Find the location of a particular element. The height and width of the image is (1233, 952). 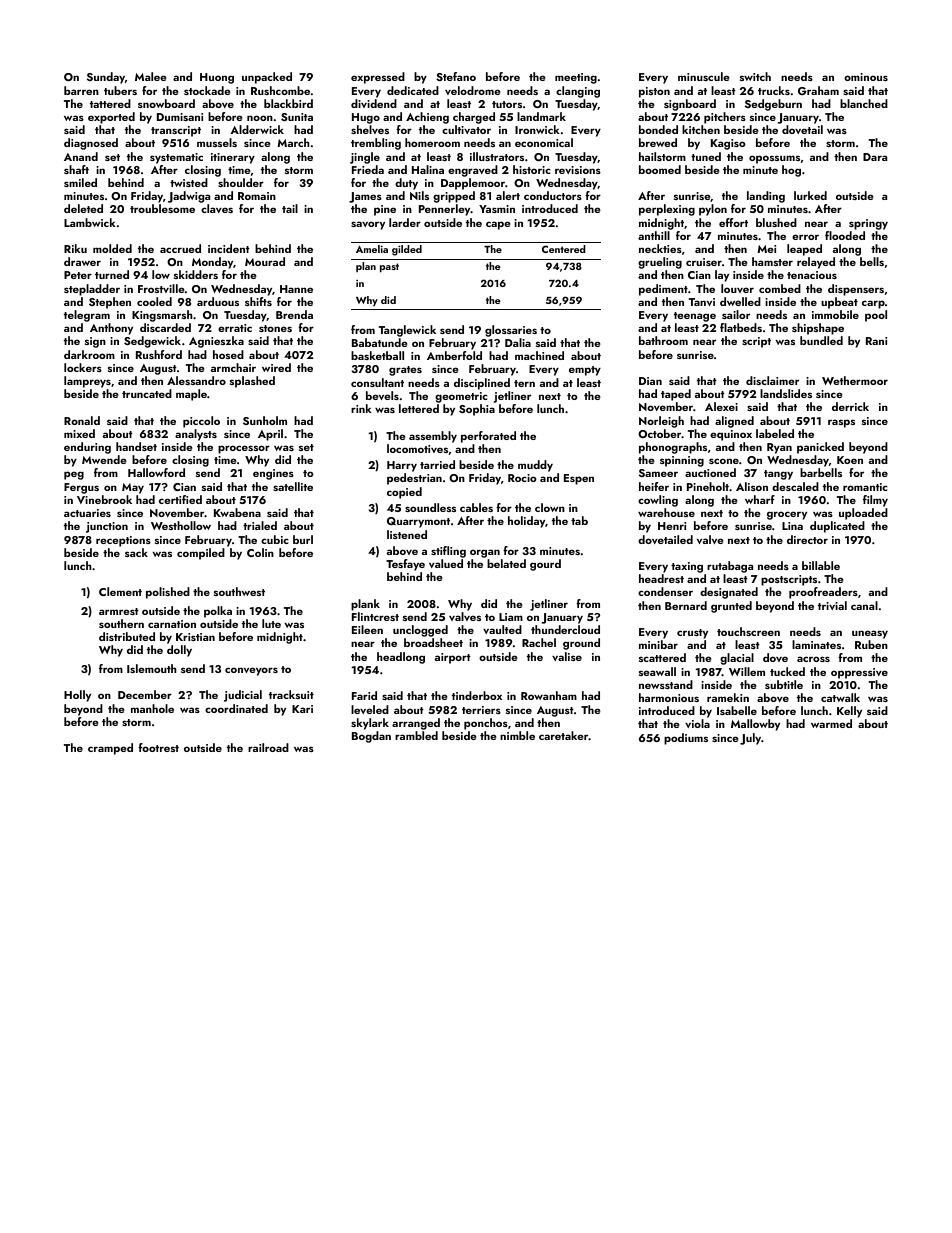

cramped is located at coordinates (110, 749).
